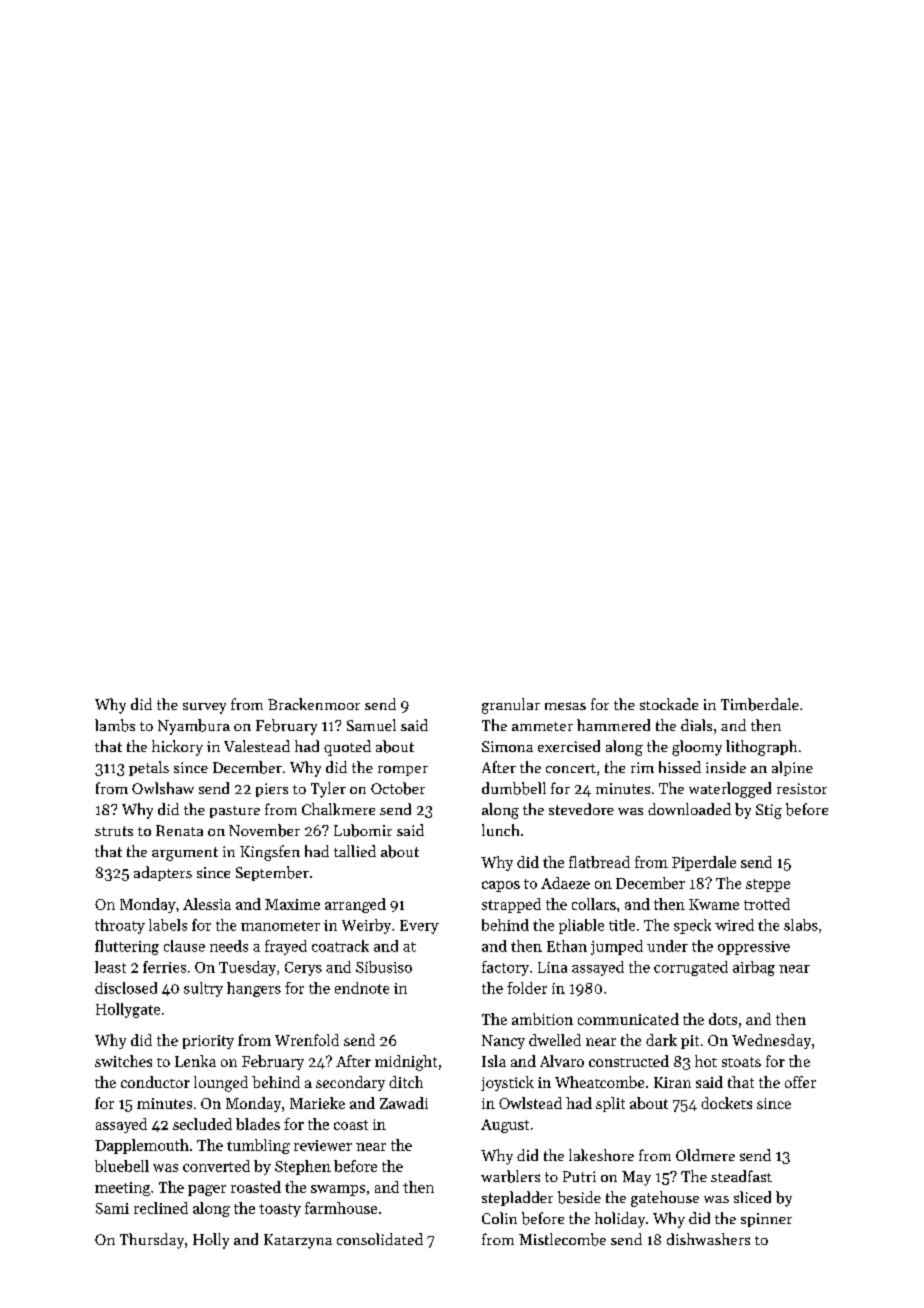 This page has height=1308, width=924. Describe the element at coordinates (152, 1241) in the page. I see `Thursday` at that location.
